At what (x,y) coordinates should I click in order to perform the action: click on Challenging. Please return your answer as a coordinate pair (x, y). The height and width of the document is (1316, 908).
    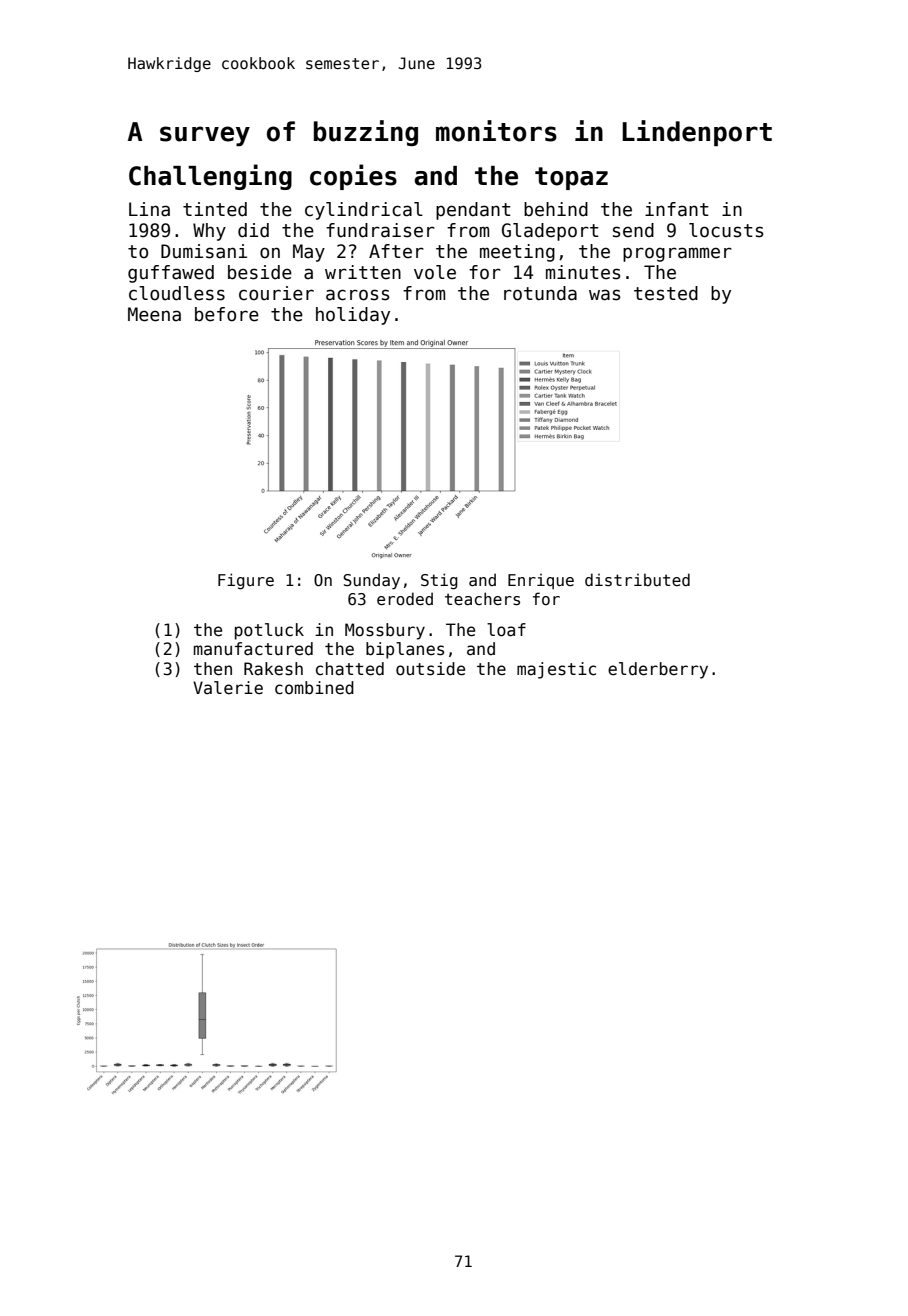
    Looking at the image, I should click on (210, 177).
